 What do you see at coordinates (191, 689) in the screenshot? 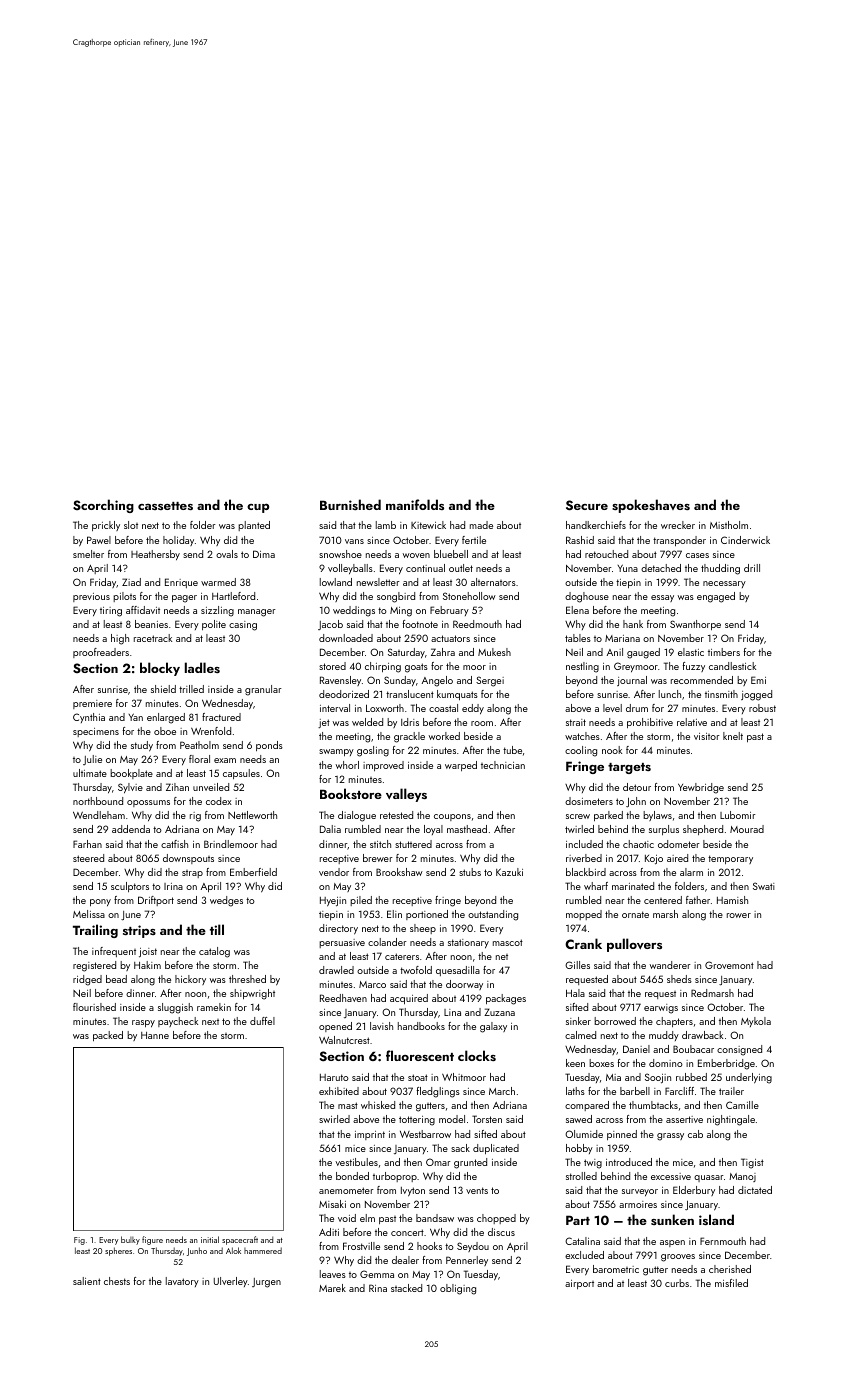
I see `trilled` at bounding box center [191, 689].
